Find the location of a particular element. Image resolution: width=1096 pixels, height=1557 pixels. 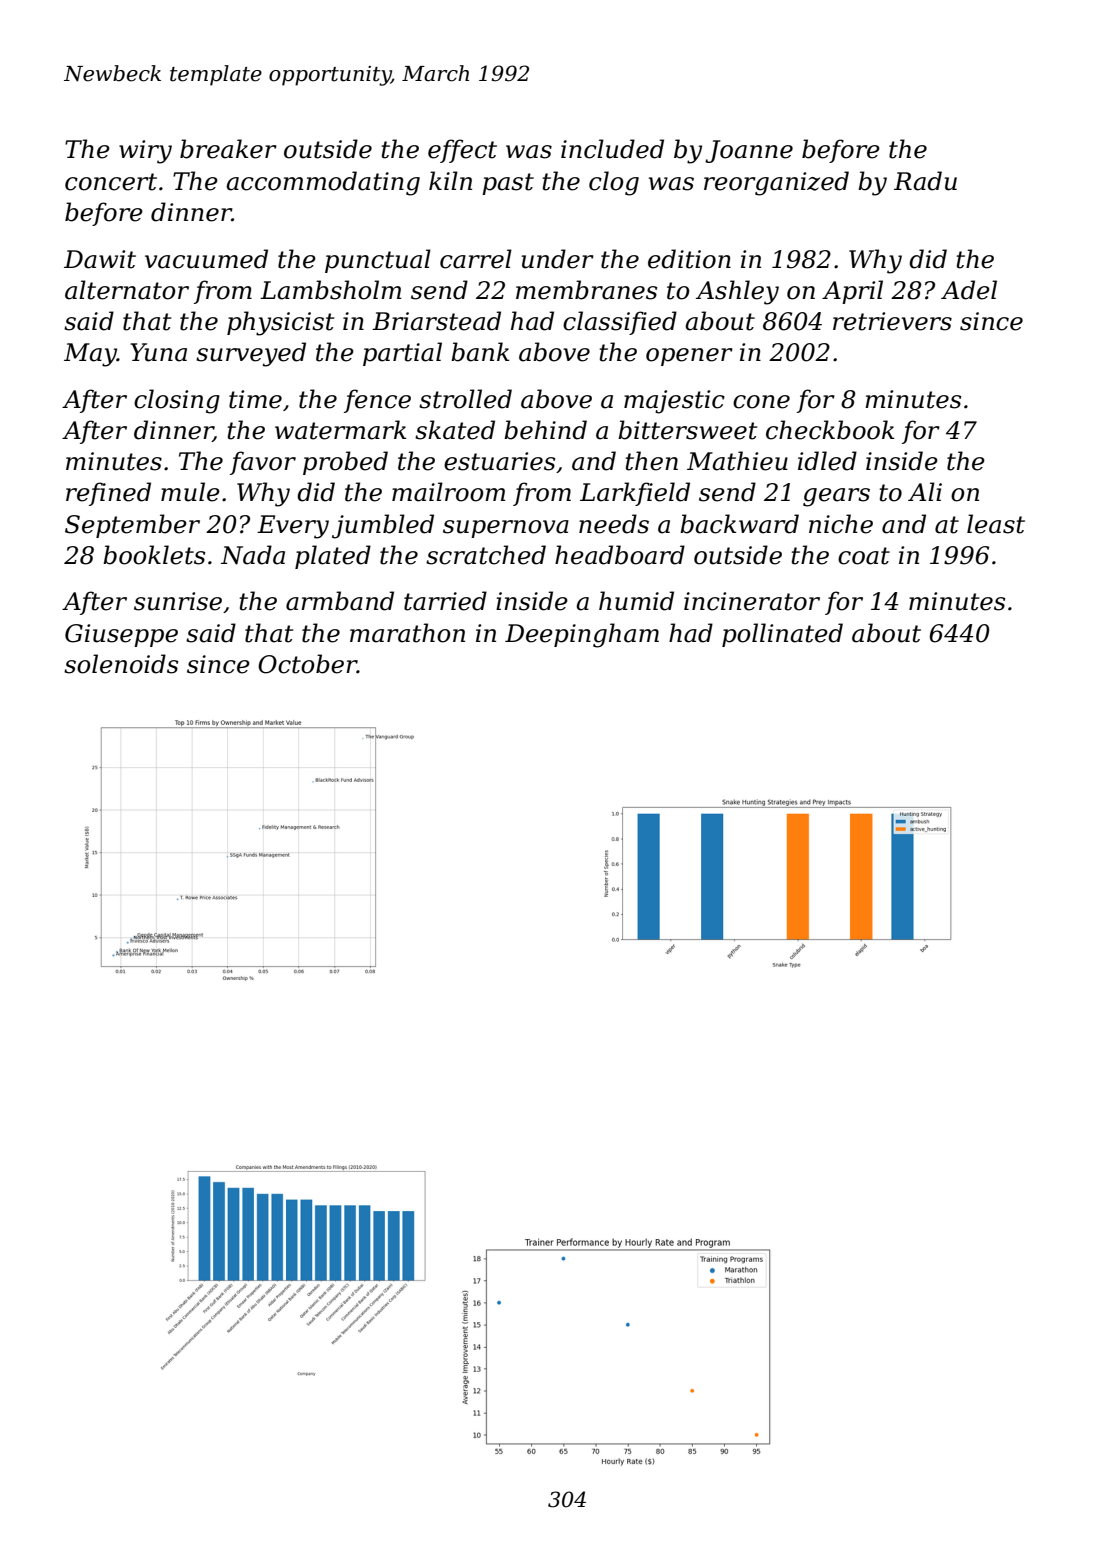

vacuumed is located at coordinates (206, 259).
